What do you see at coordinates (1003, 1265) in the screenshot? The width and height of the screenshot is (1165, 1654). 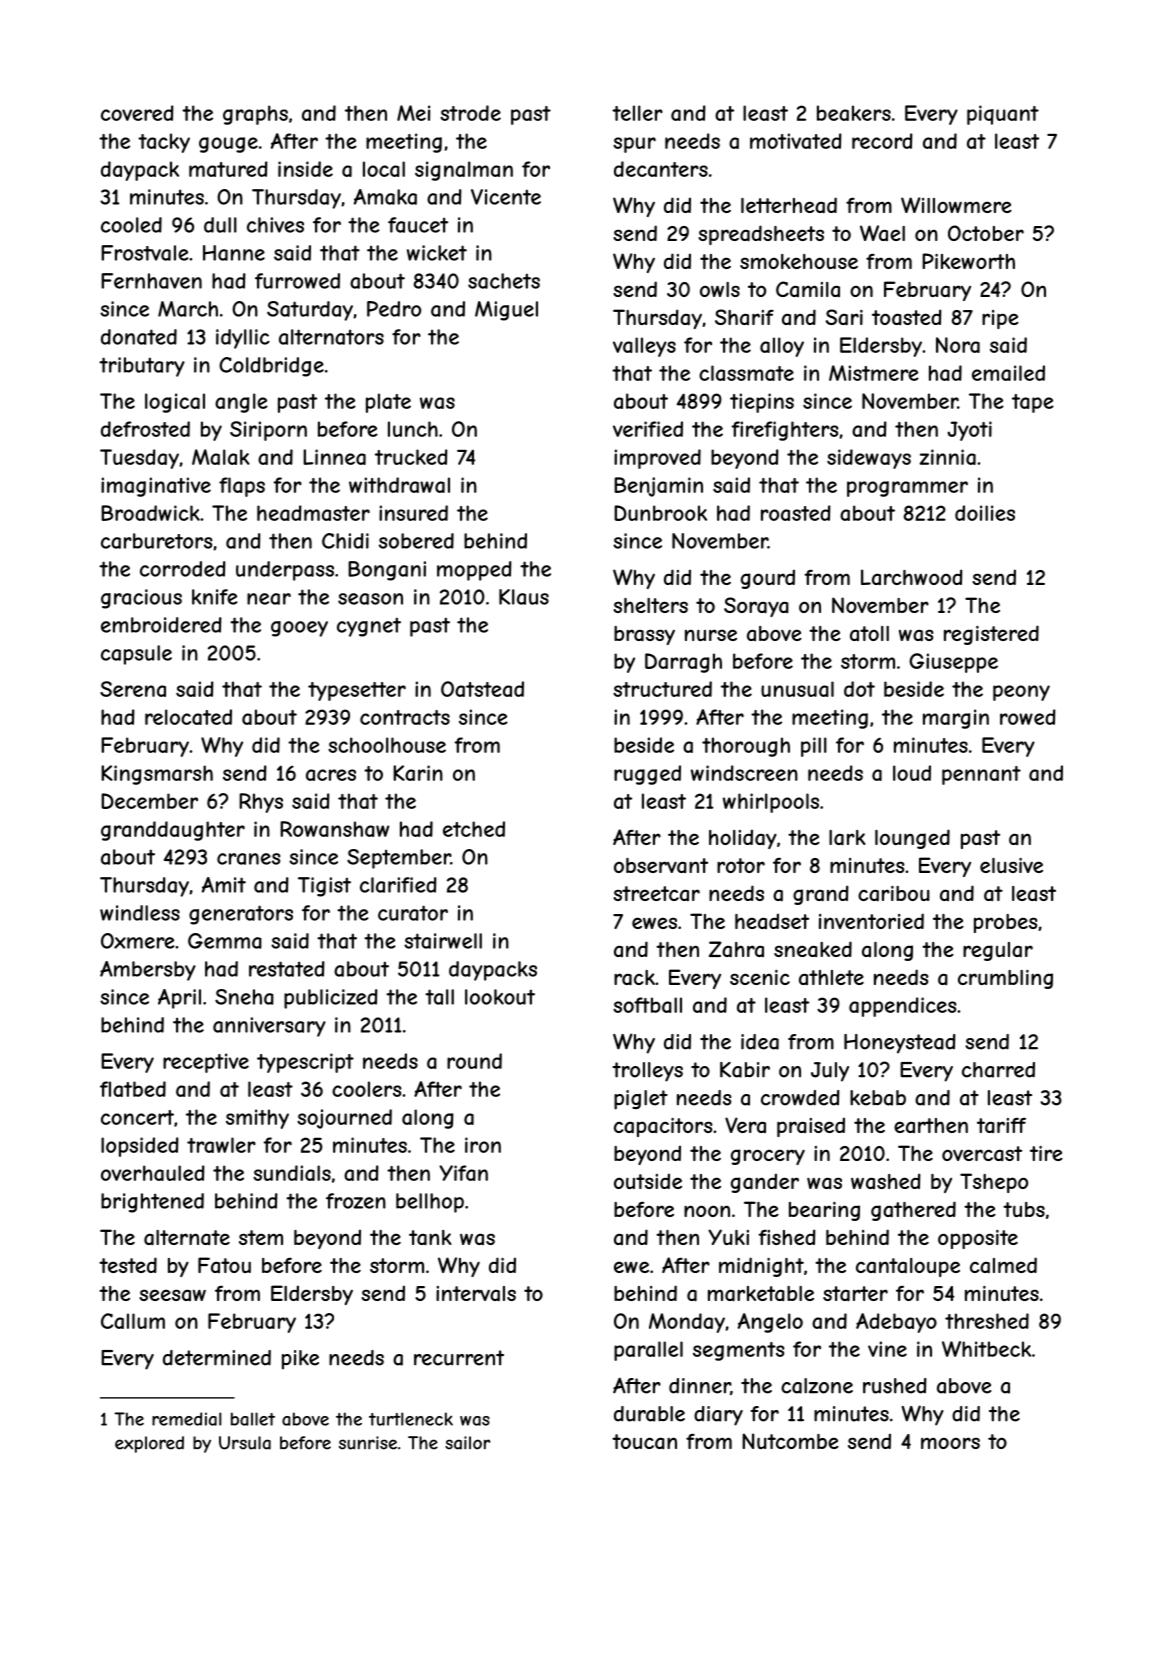 I see `calmed` at bounding box center [1003, 1265].
